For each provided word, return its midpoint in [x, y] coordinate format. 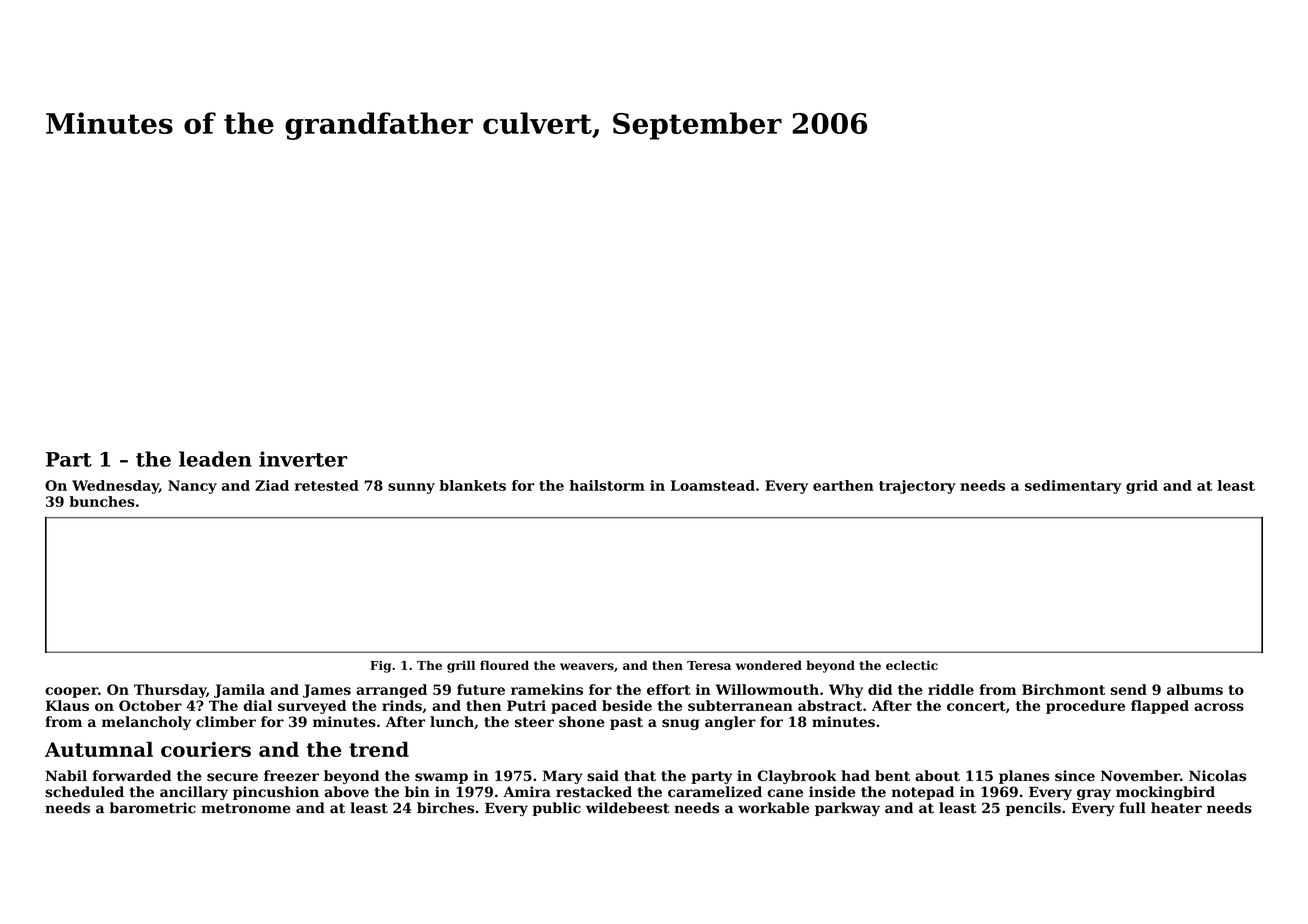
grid [1142, 487]
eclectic [912, 665]
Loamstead [713, 485]
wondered [769, 665]
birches [445, 808]
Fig [380, 667]
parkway [847, 809]
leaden [215, 459]
